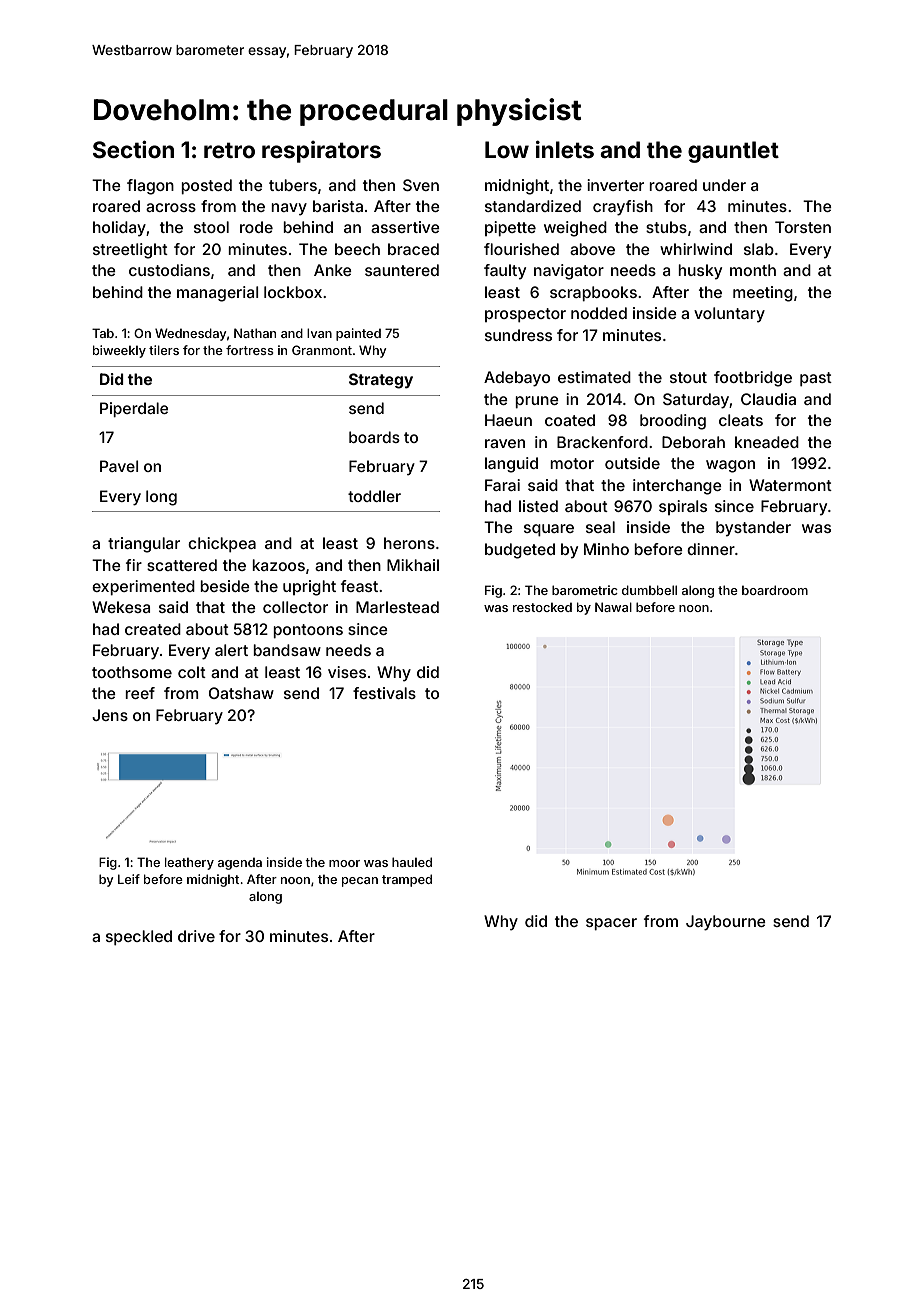  I want to click on Claudia, so click(768, 399).
